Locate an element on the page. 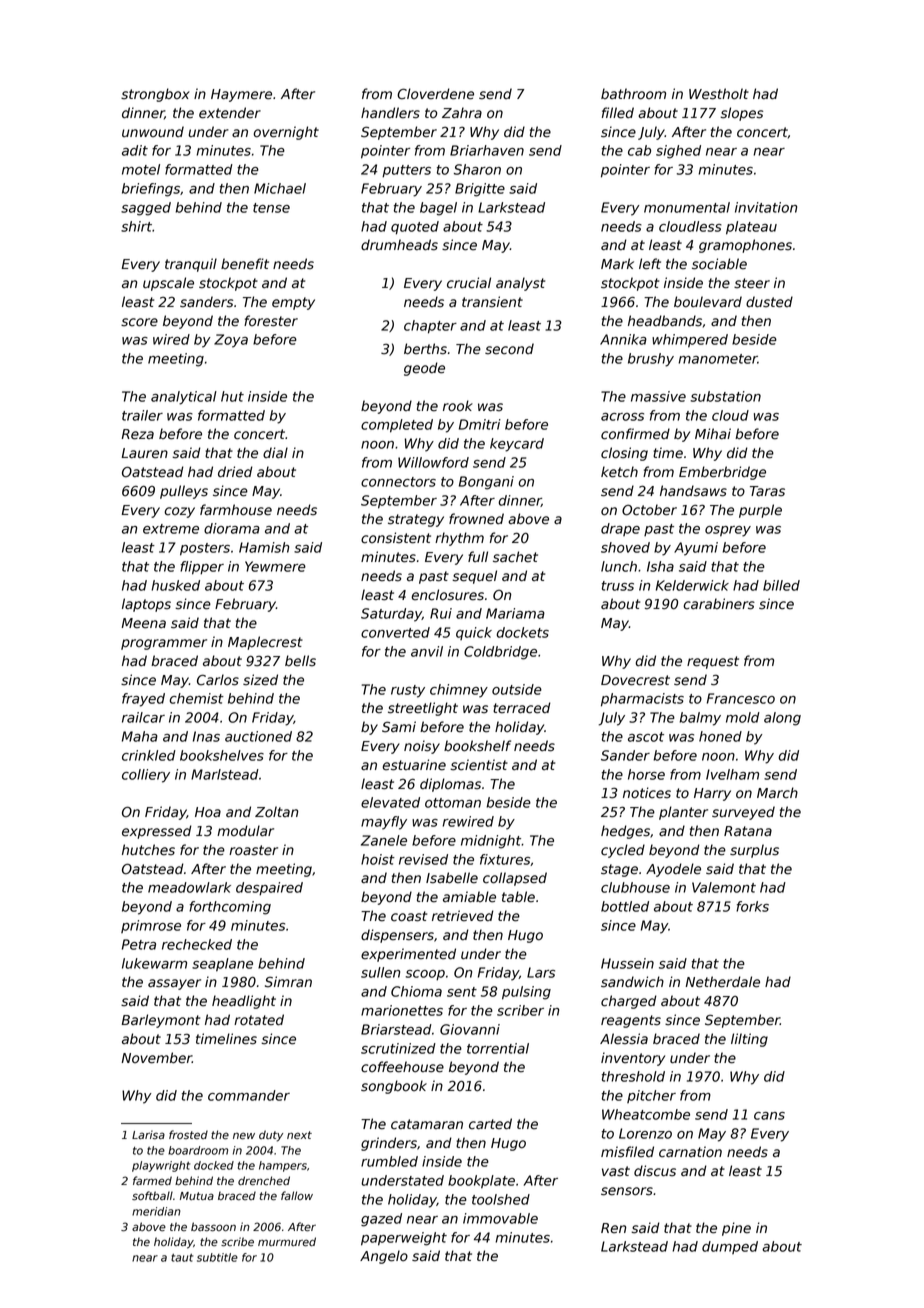  keycard is located at coordinates (517, 445).
